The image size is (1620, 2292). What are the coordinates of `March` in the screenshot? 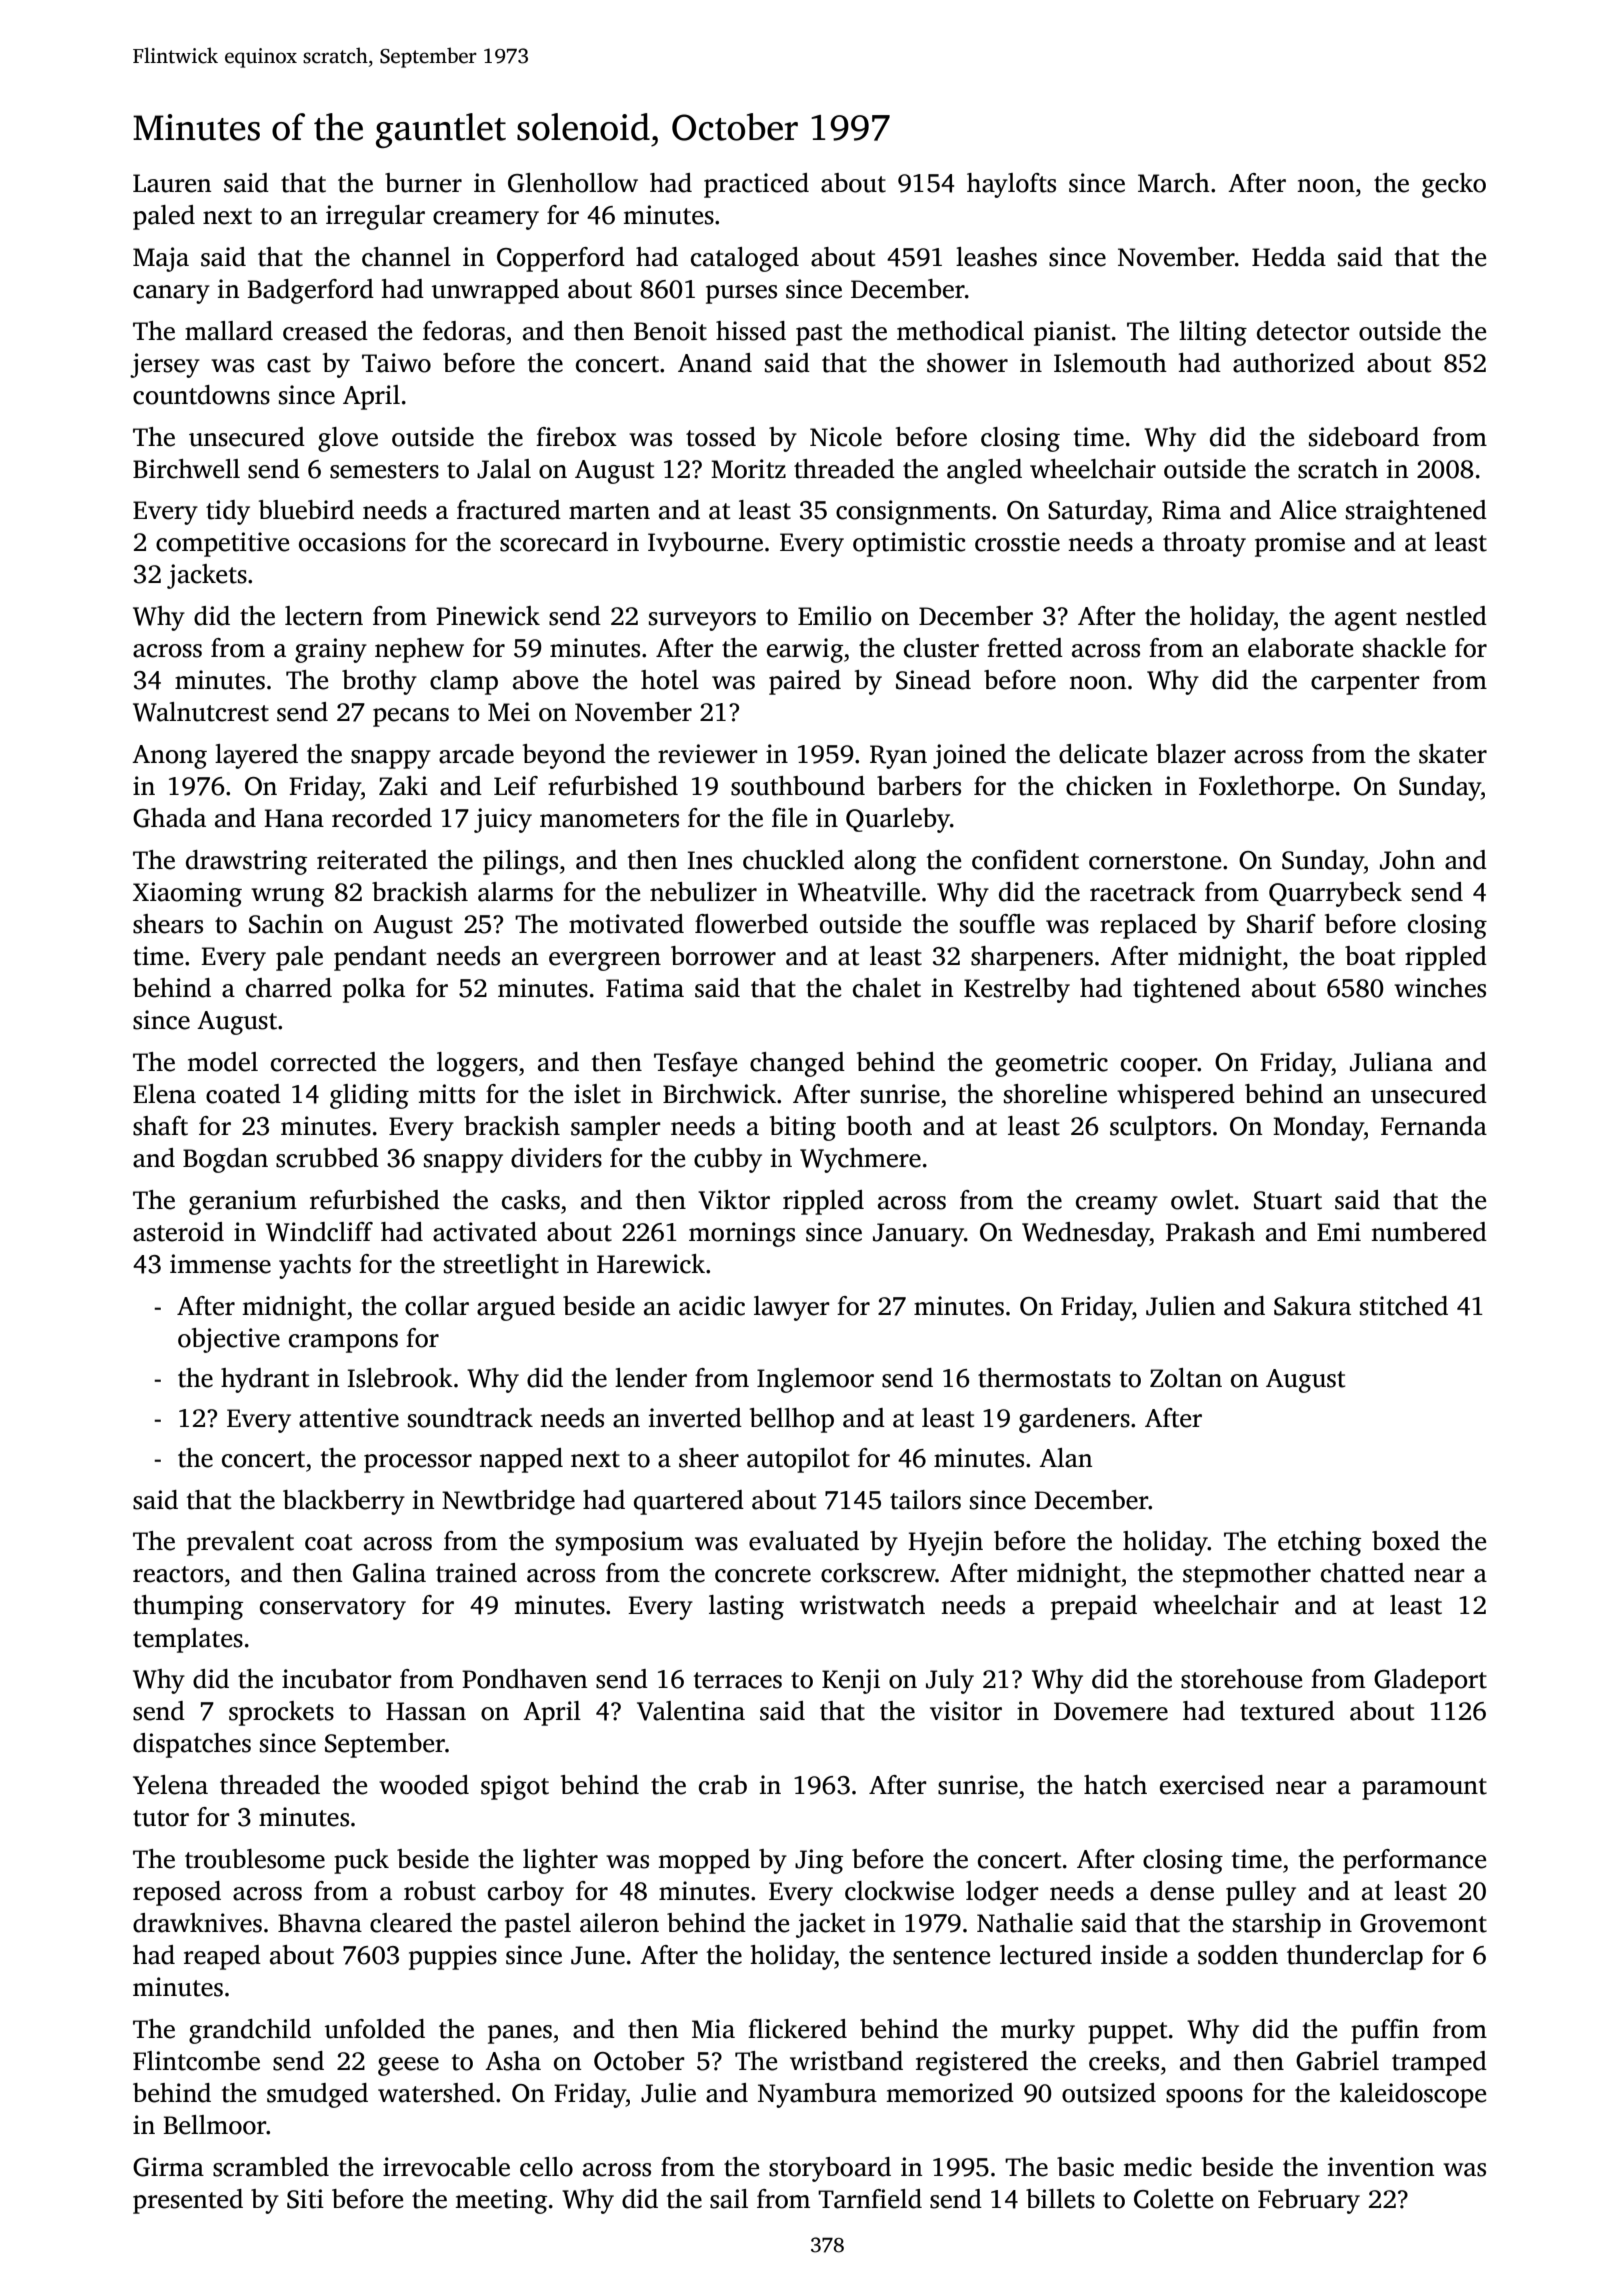 It's located at (1174, 183).
